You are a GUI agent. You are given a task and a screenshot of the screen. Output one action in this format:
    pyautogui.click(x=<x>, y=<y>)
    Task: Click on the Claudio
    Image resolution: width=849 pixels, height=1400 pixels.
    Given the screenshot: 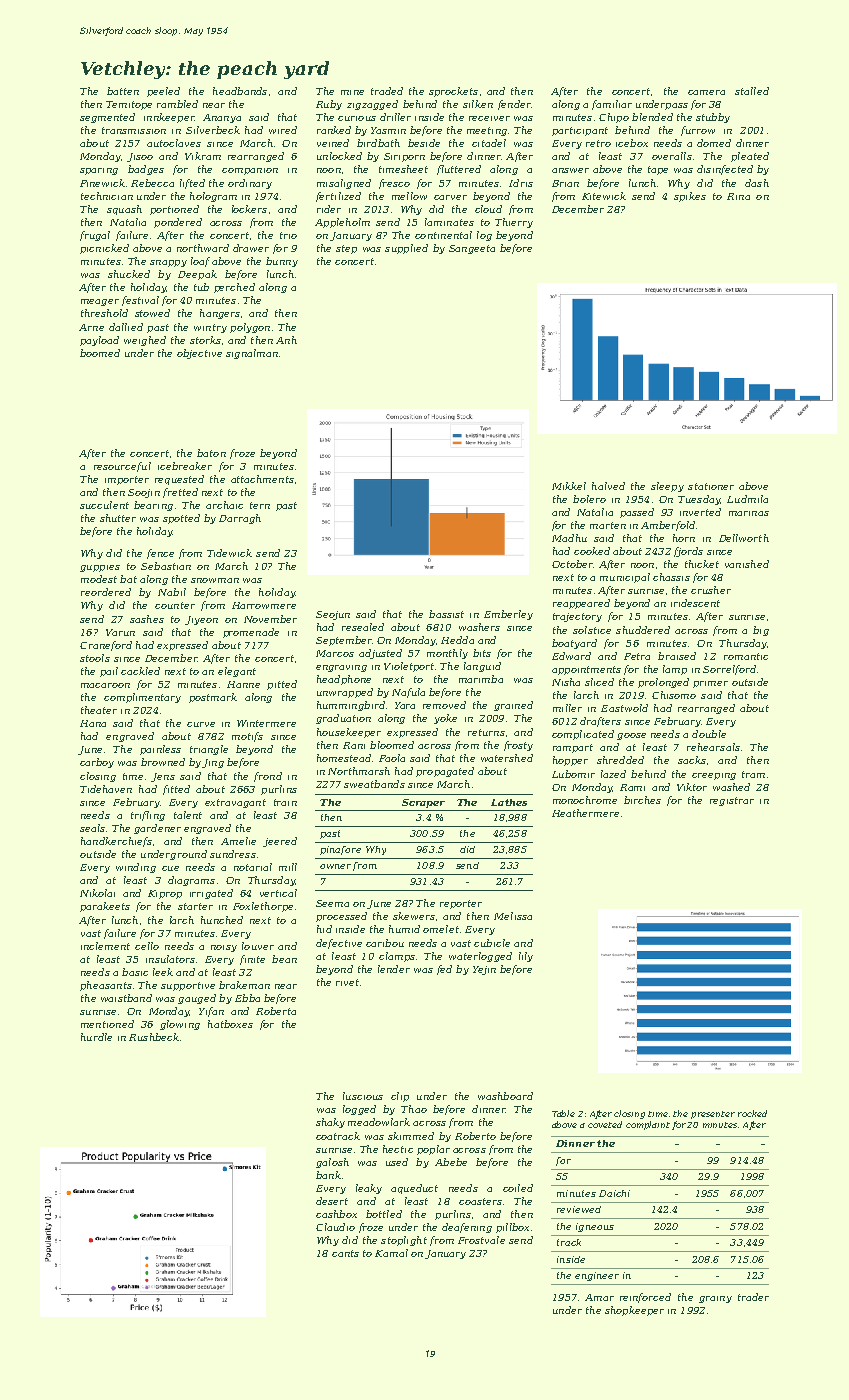 What is the action you would take?
    pyautogui.click(x=335, y=1227)
